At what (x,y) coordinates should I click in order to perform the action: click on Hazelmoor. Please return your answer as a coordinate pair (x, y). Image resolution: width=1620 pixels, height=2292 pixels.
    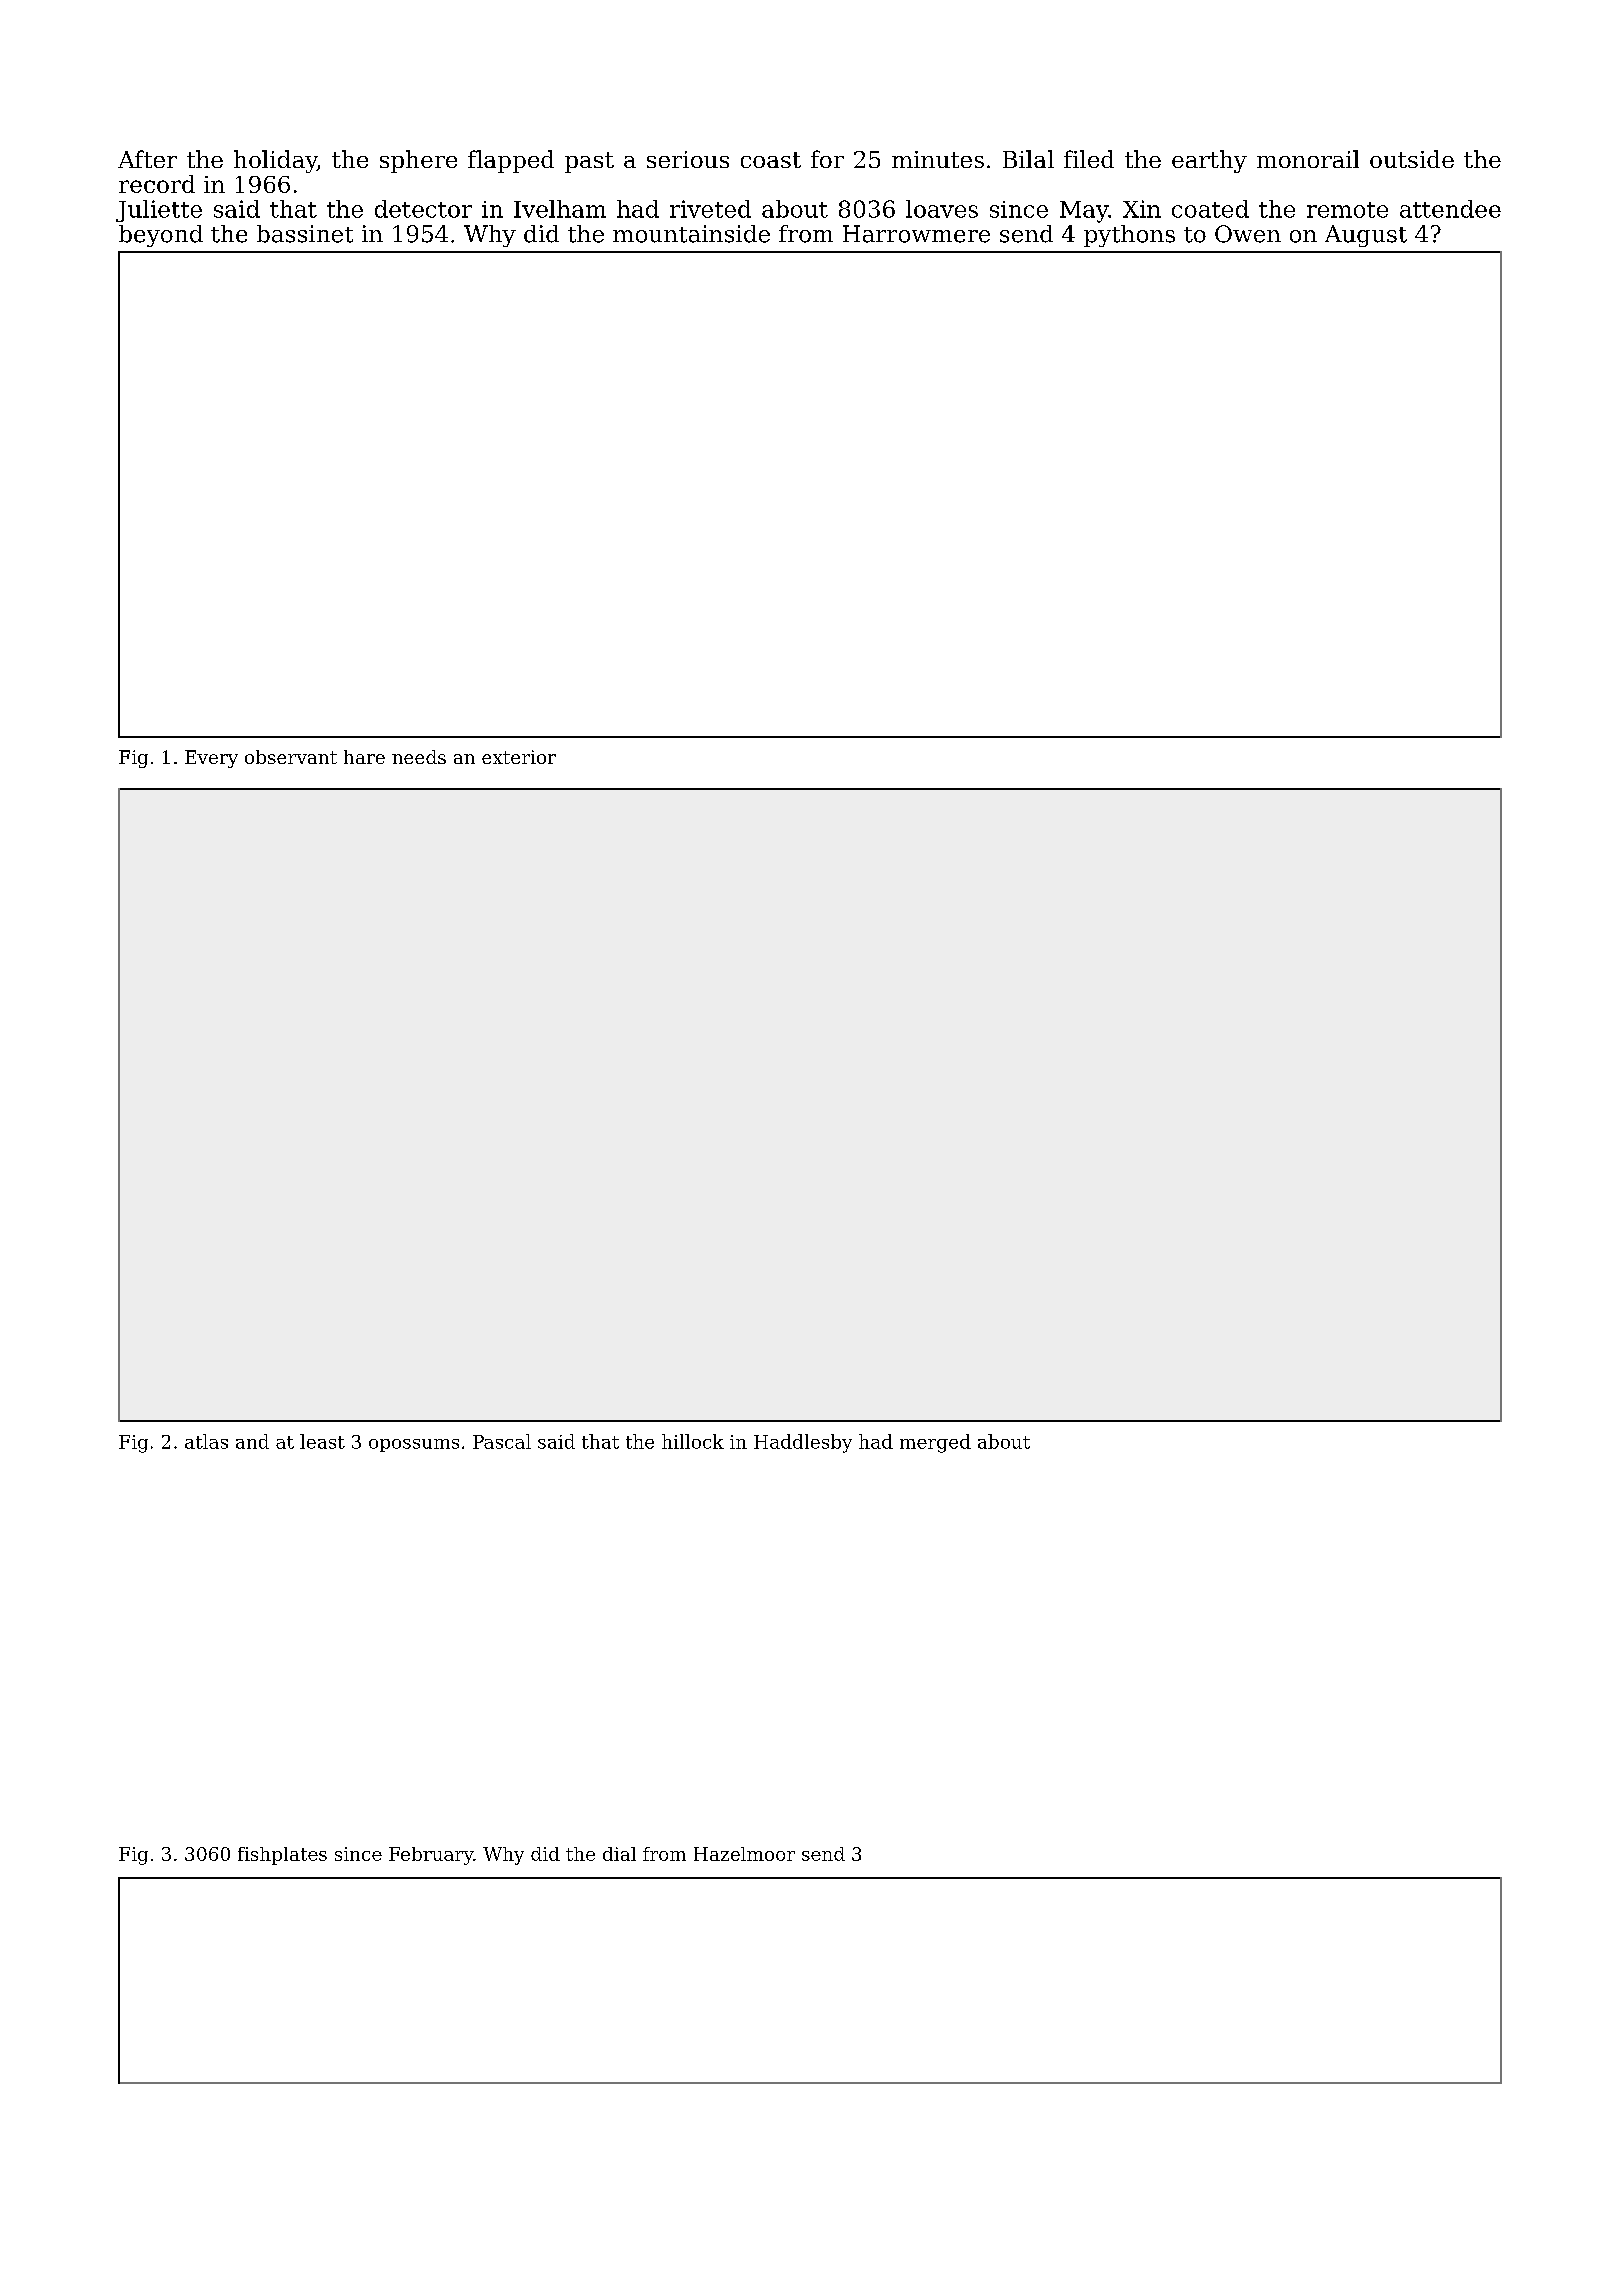
    Looking at the image, I should click on (744, 1854).
